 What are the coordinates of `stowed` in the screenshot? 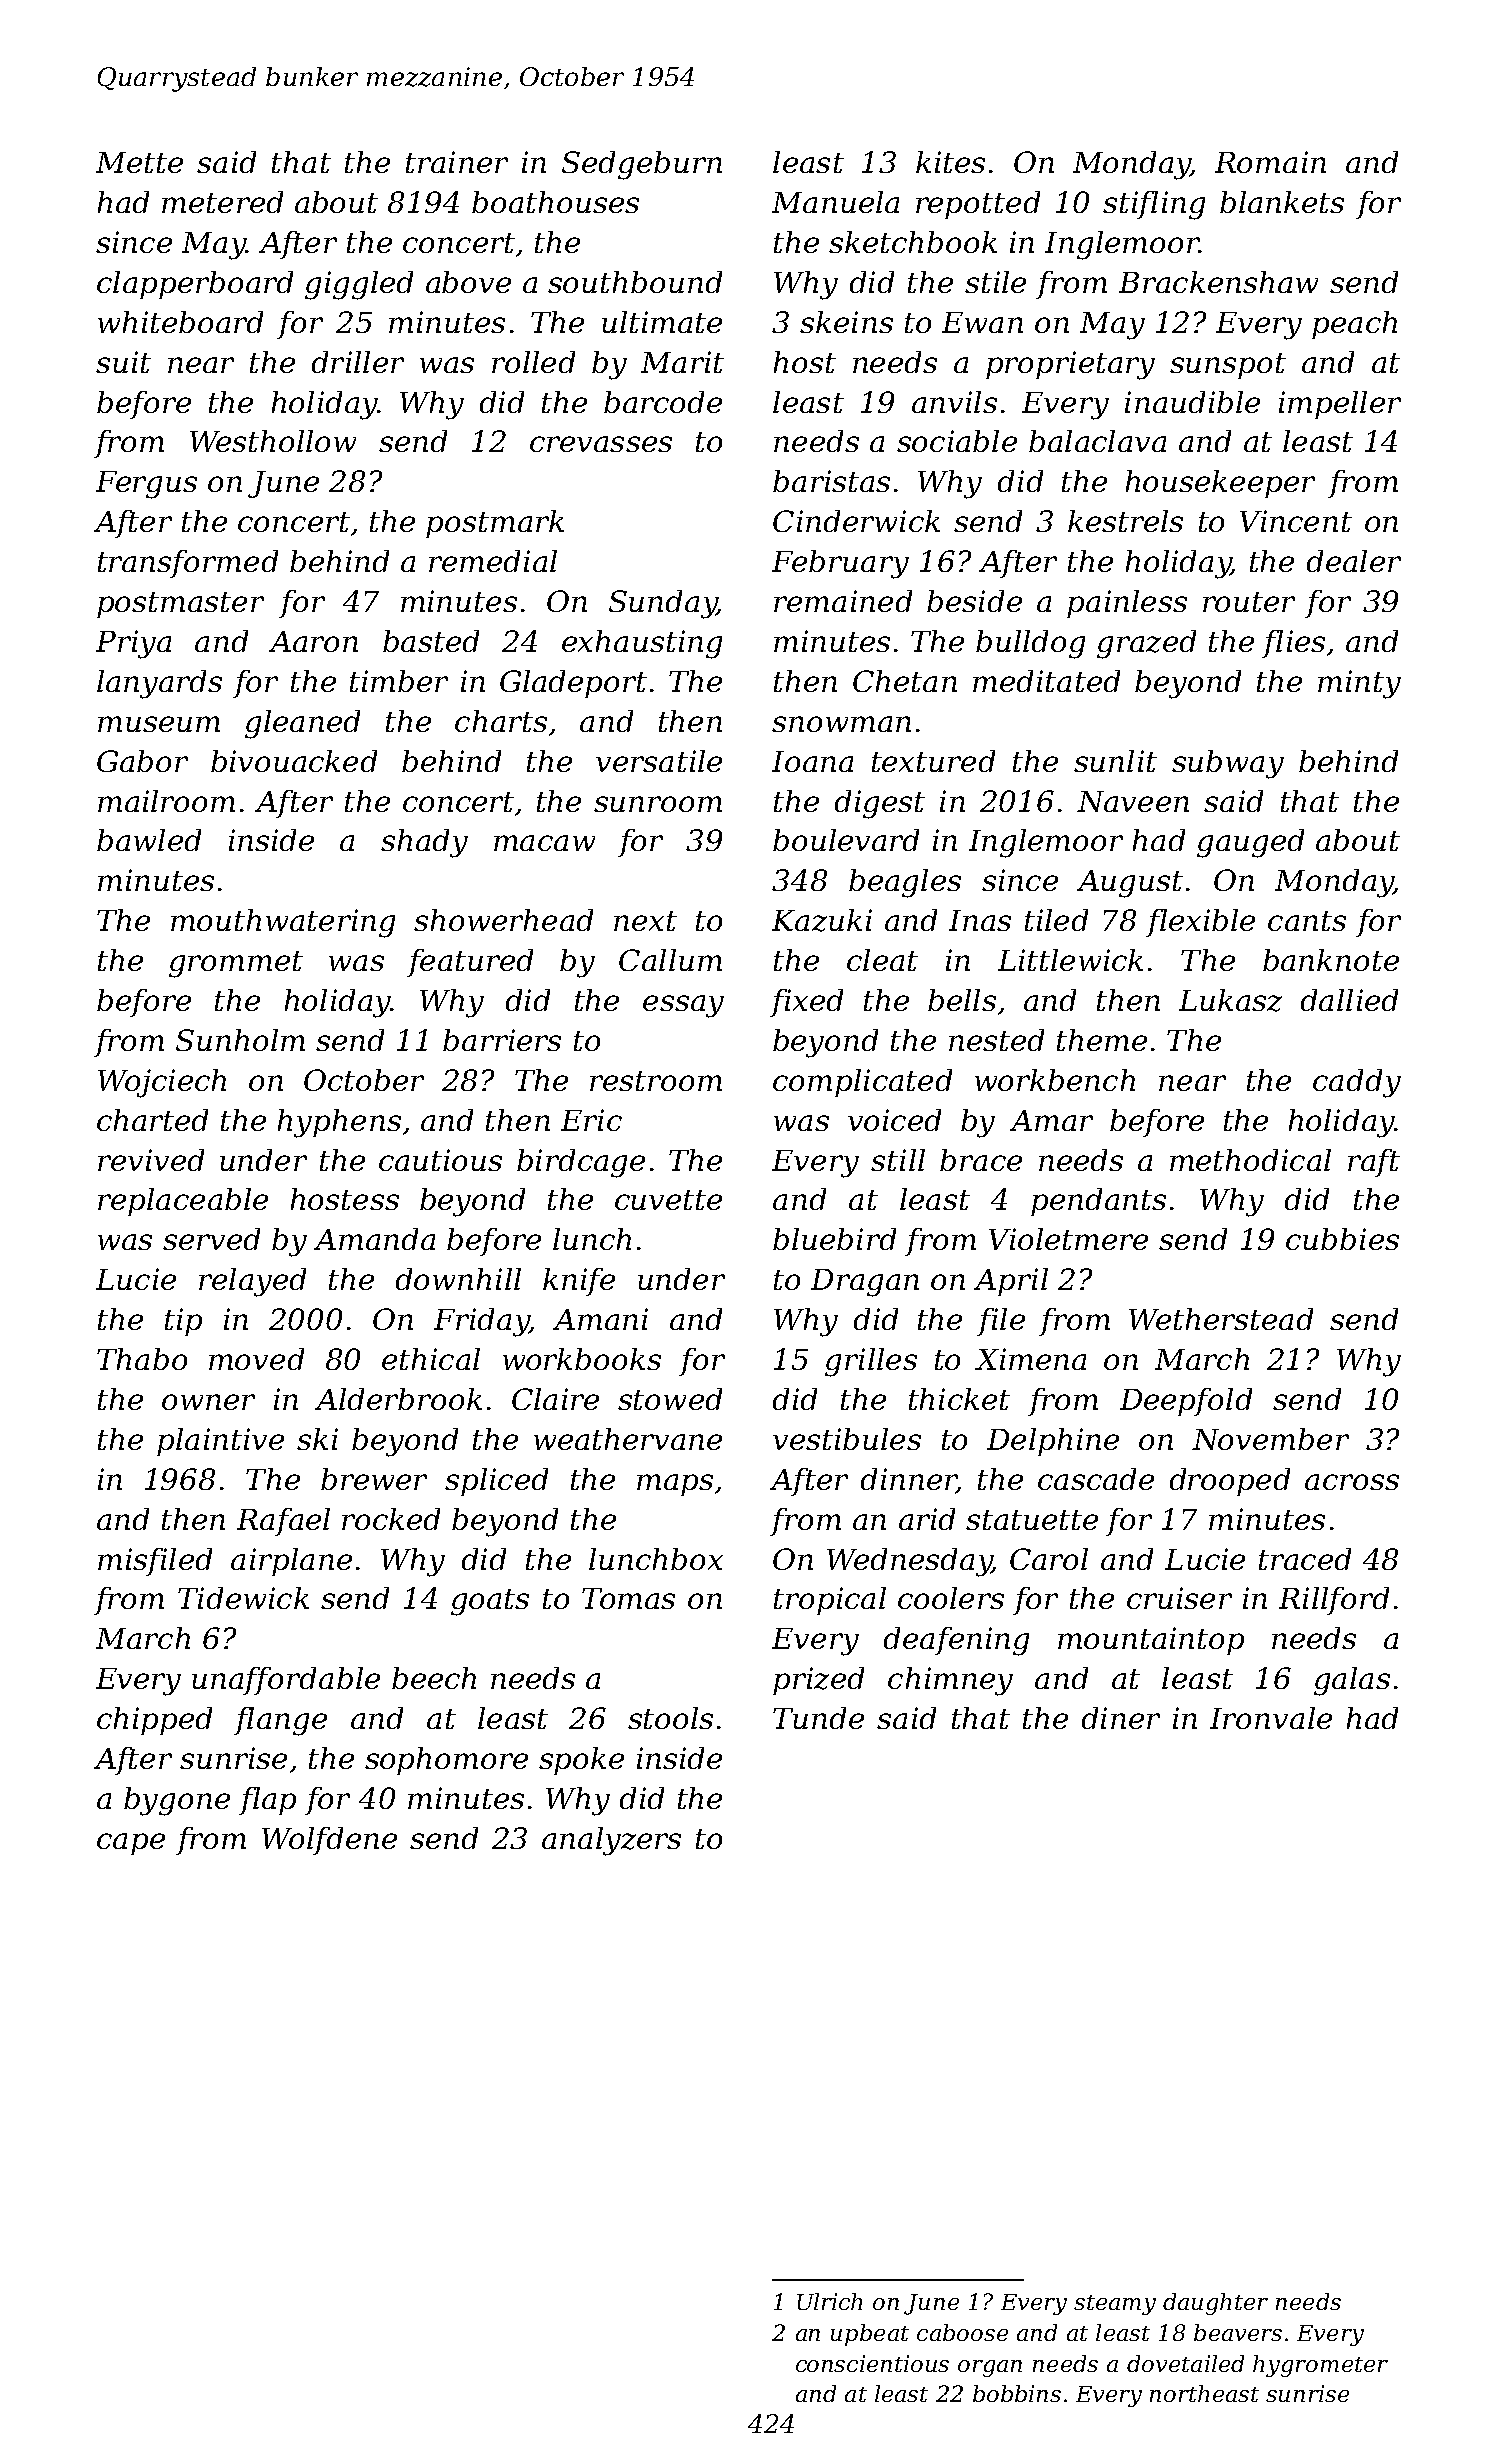 It's located at (670, 1399).
